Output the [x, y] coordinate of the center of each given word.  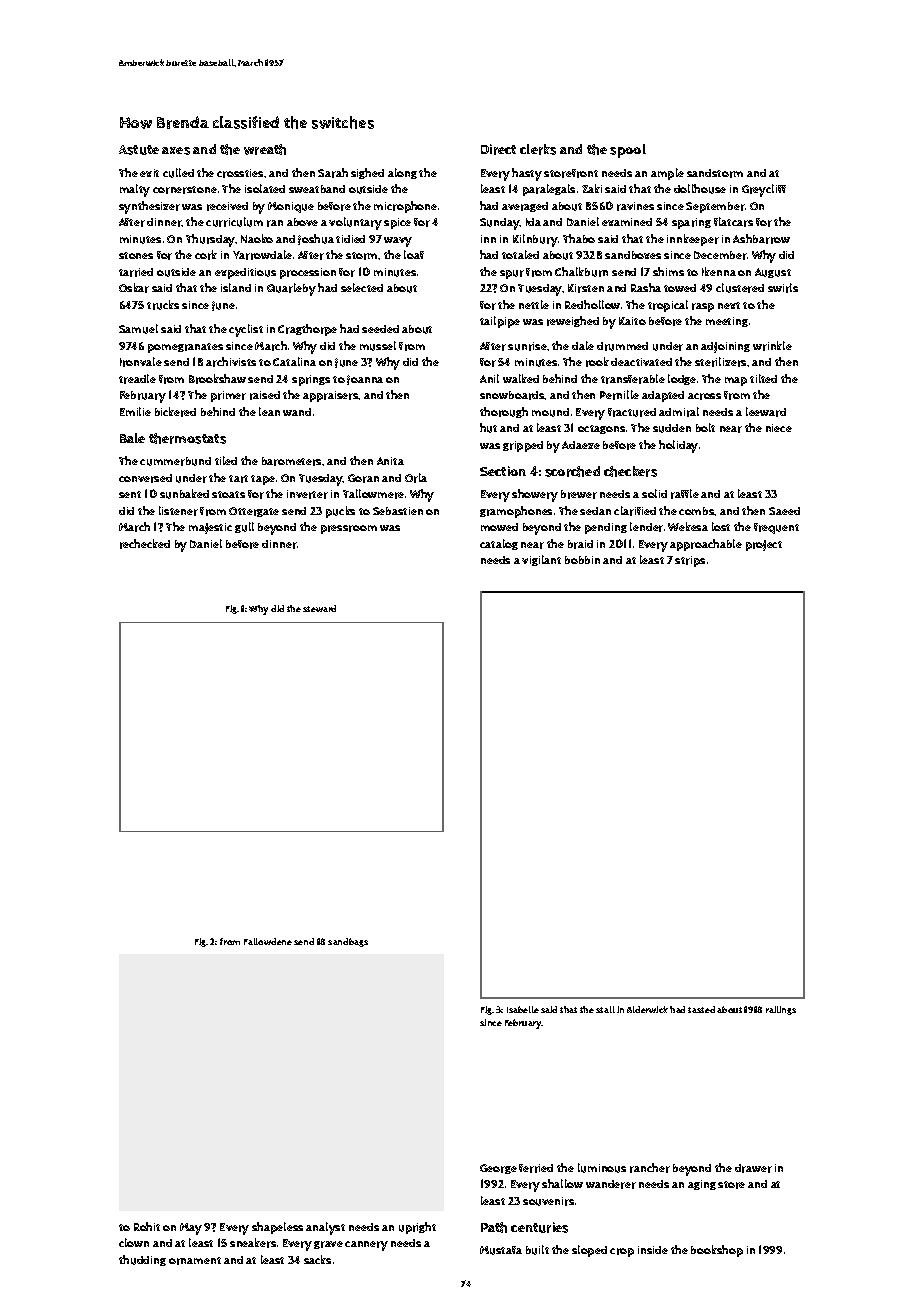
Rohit [147, 1226]
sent [130, 494]
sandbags [348, 942]
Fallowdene [268, 941]
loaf [414, 254]
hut [488, 428]
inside [653, 1250]
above [302, 222]
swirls [783, 288]
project [764, 545]
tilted [763, 378]
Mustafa [501, 1250]
